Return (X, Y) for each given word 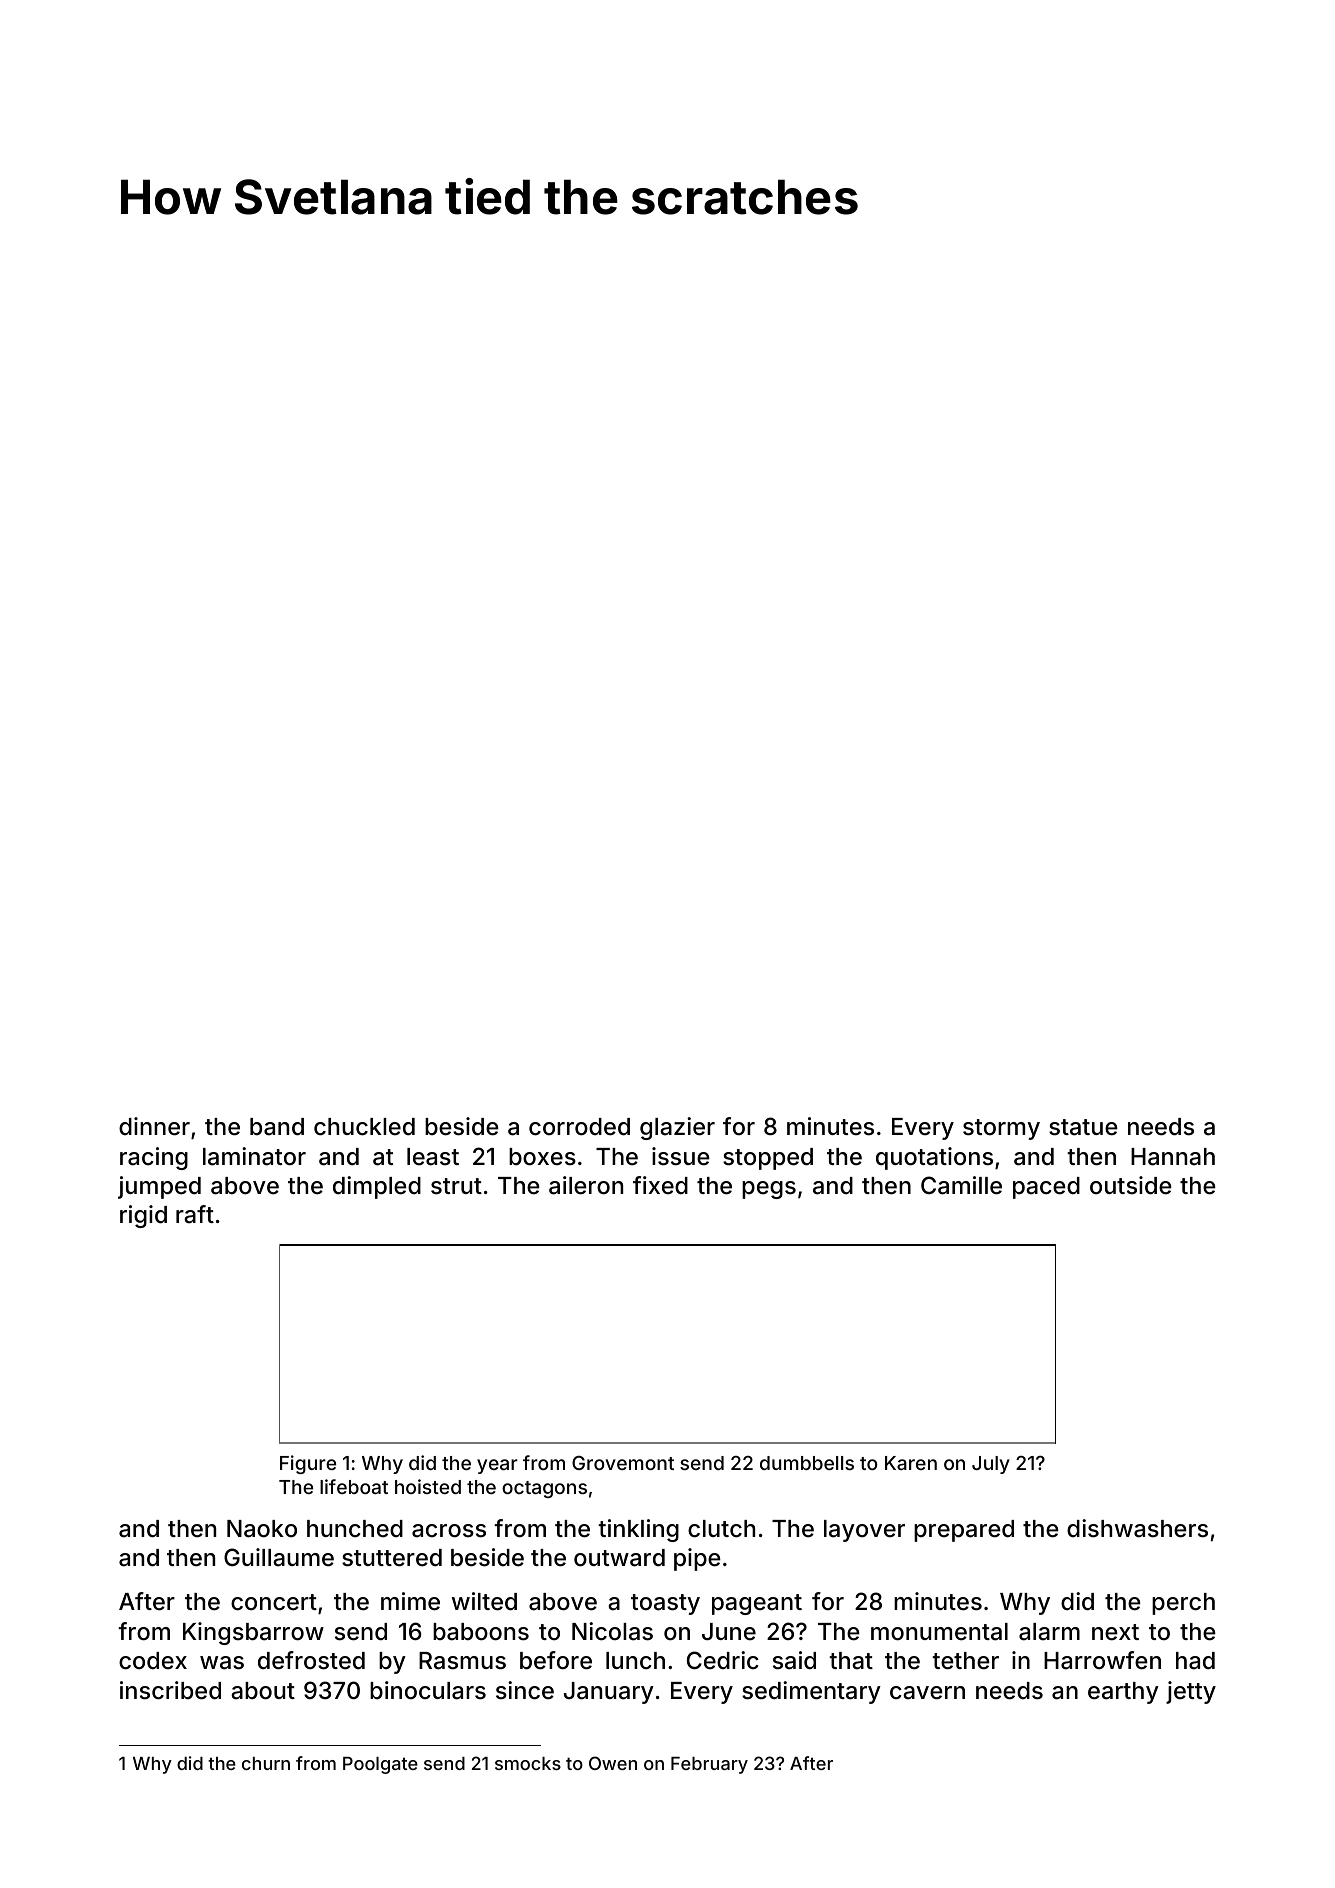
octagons (544, 1489)
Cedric (723, 1660)
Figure (308, 1464)
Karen (911, 1463)
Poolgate (380, 1765)
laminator (254, 1156)
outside (1131, 1185)
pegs (769, 1190)
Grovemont (623, 1463)
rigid (143, 1216)
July (991, 1465)
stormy (1001, 1129)
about (263, 1691)
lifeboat (354, 1486)
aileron (586, 1185)
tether (965, 1661)
